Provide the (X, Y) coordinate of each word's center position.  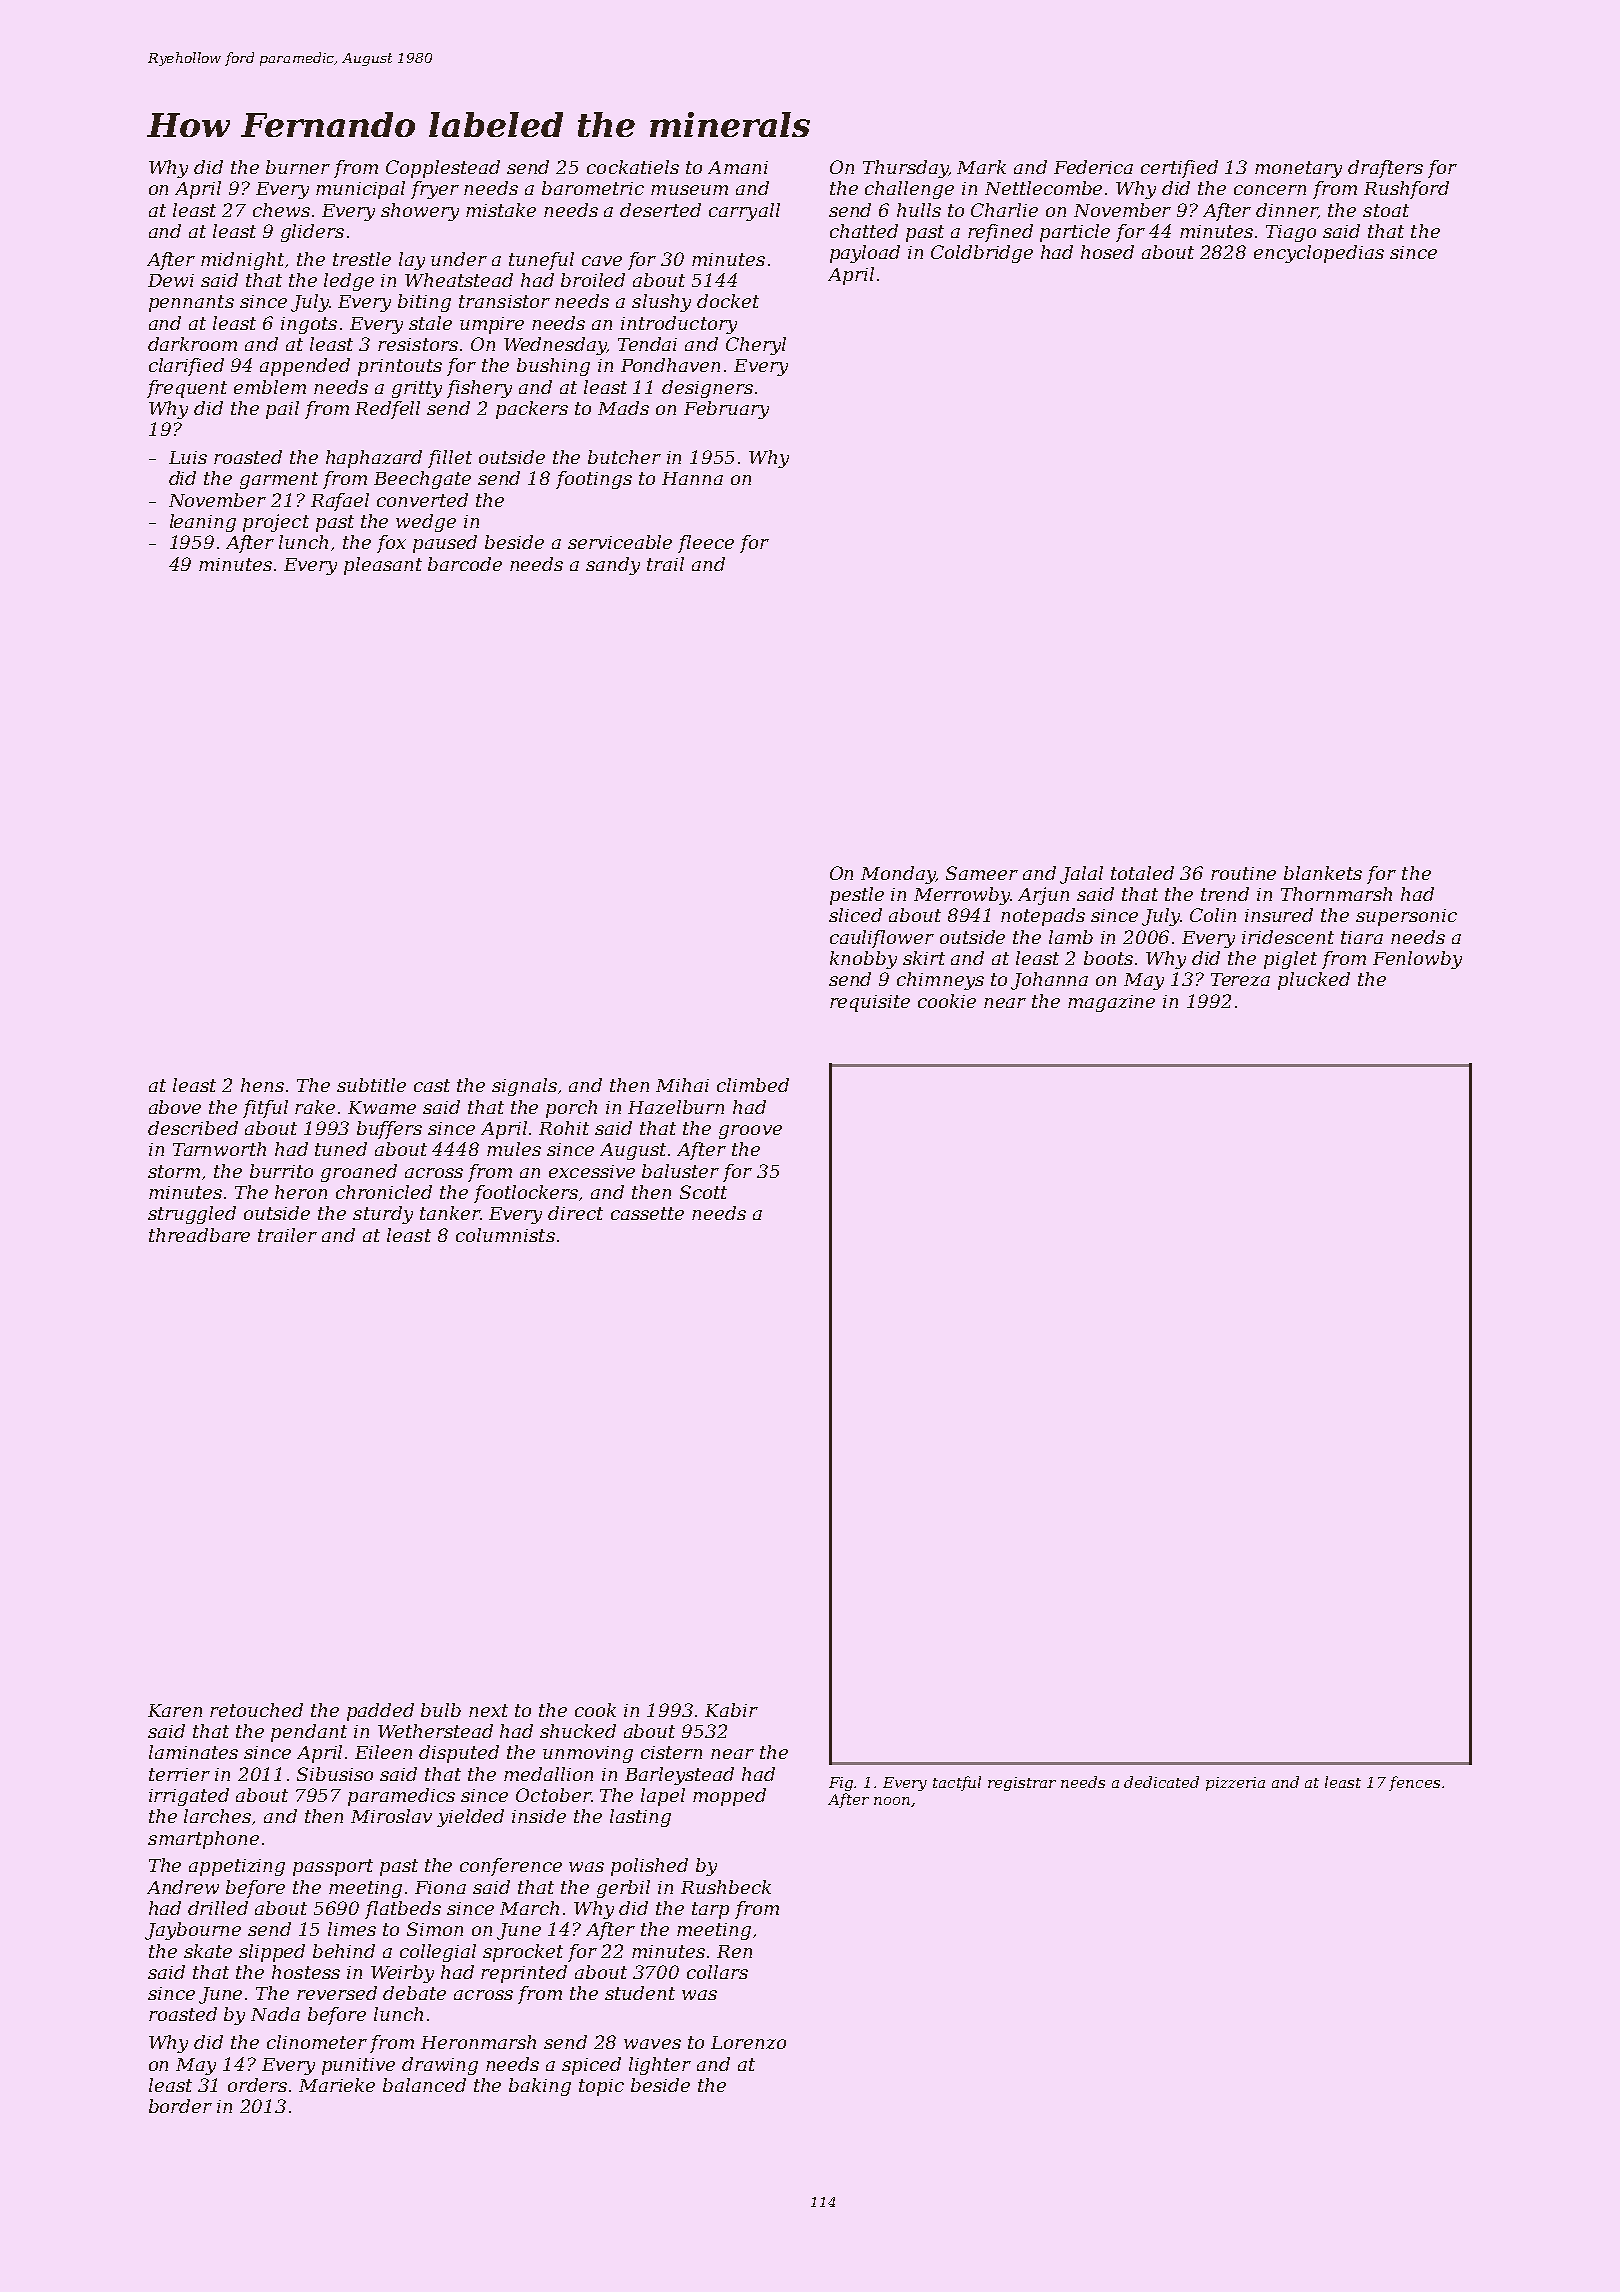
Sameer (982, 873)
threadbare (199, 1235)
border (180, 2106)
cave (602, 261)
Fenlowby (1417, 960)
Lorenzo (748, 2042)
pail (282, 410)
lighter (660, 2066)
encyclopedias (1319, 254)
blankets (1323, 873)
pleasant (383, 566)
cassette (647, 1213)
